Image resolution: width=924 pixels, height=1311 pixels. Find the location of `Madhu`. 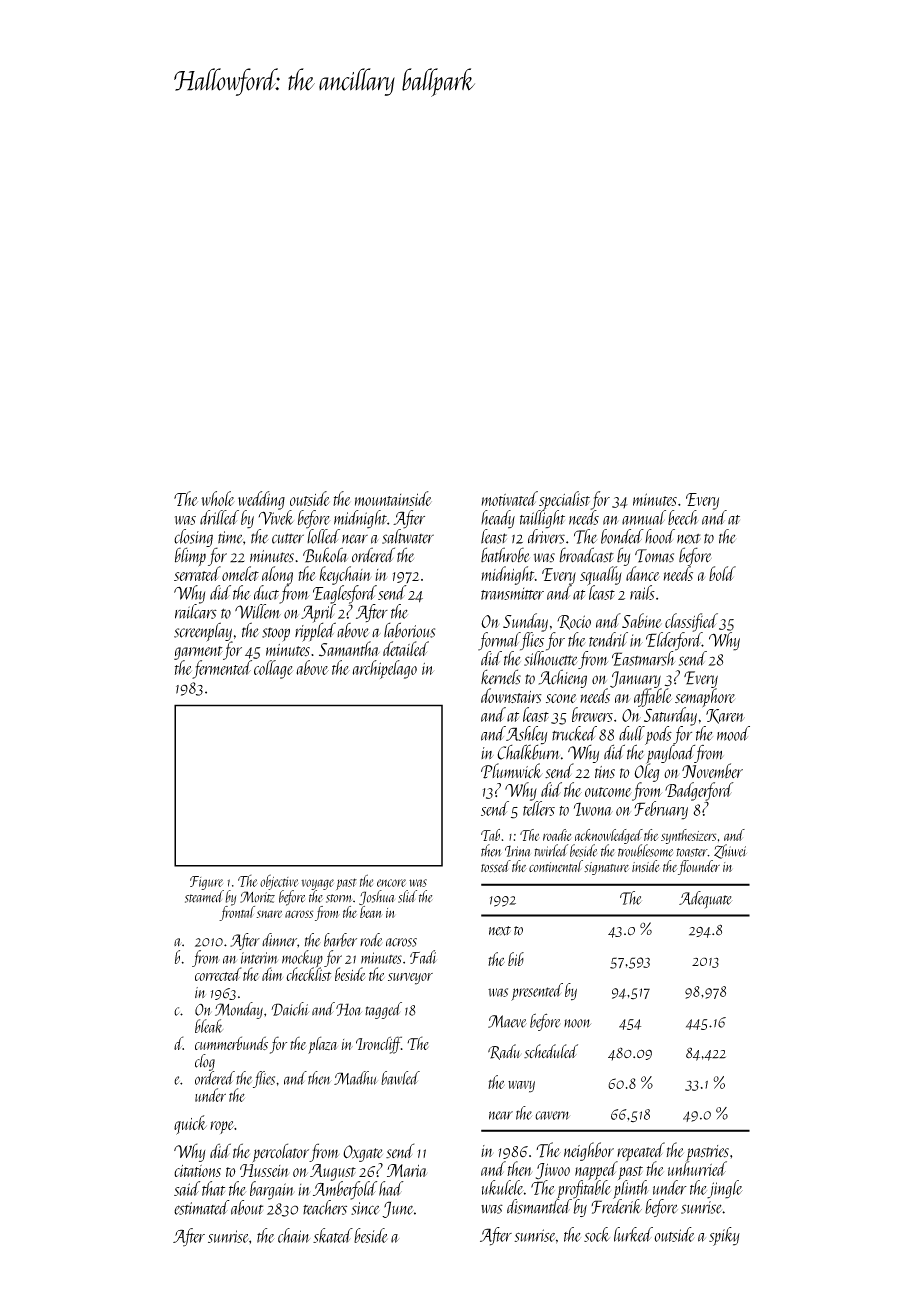

Madhu is located at coordinates (355, 1078).
